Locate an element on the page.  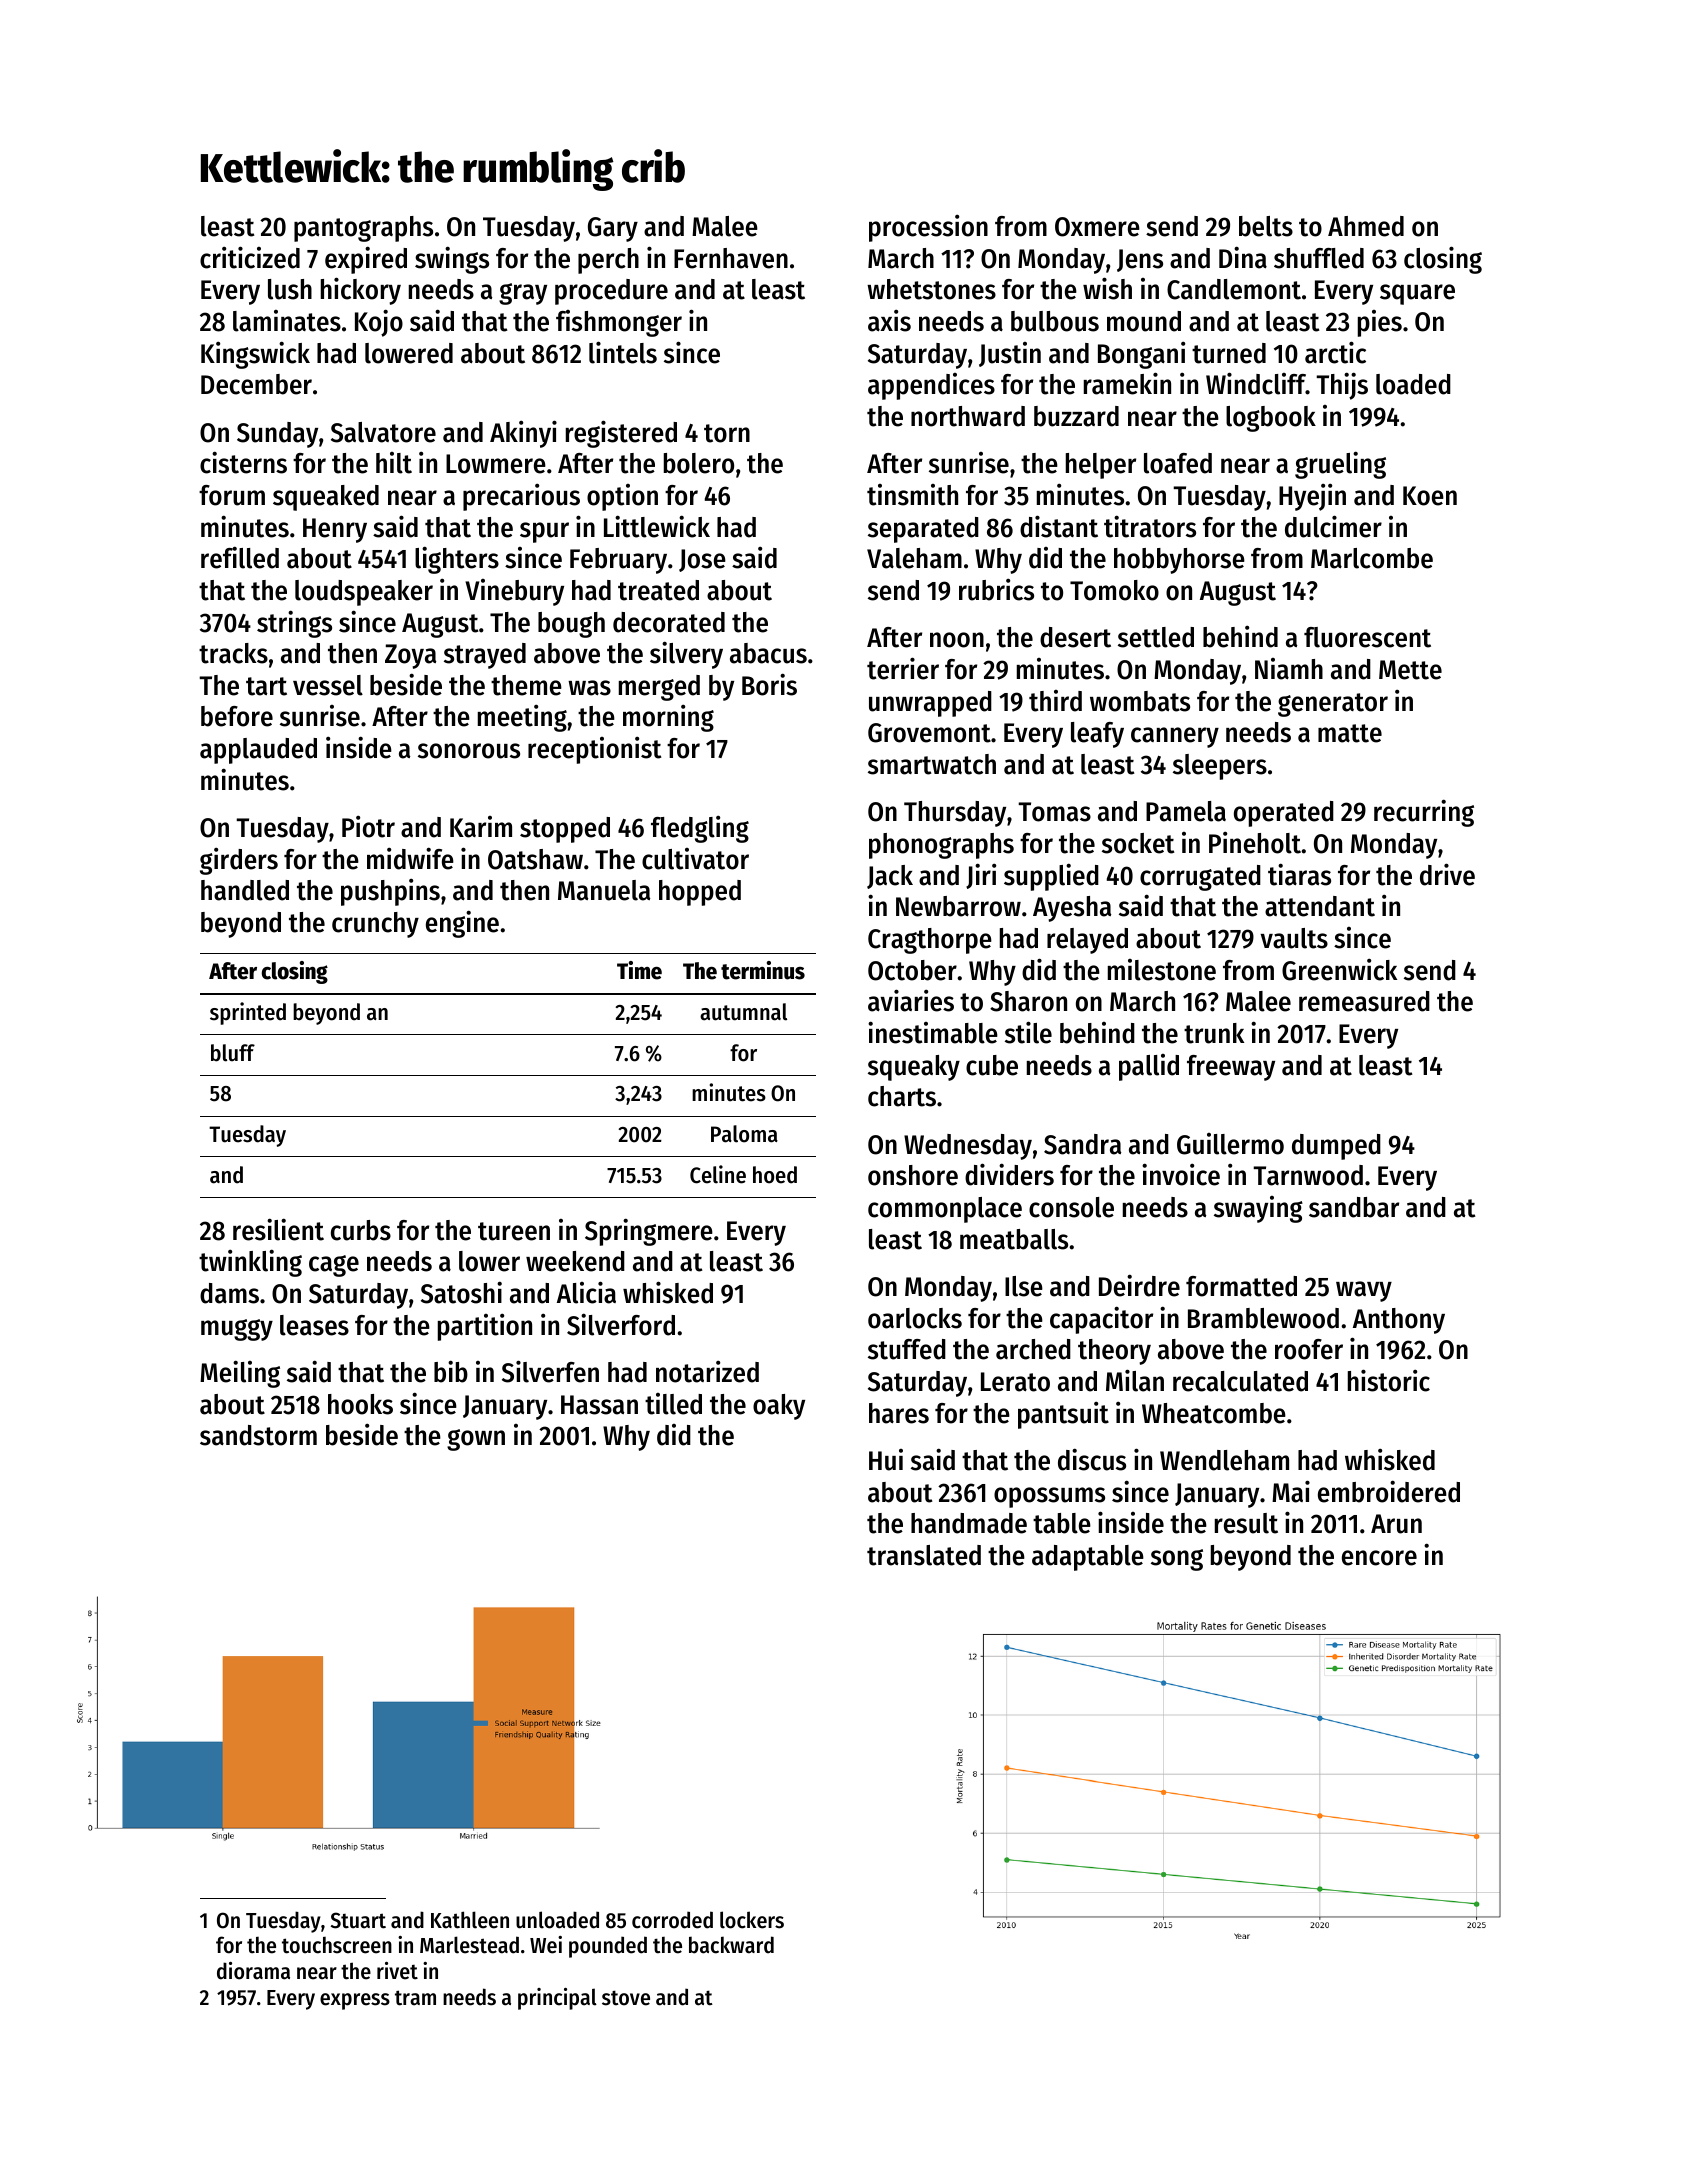
Valeham is located at coordinates (914, 558).
